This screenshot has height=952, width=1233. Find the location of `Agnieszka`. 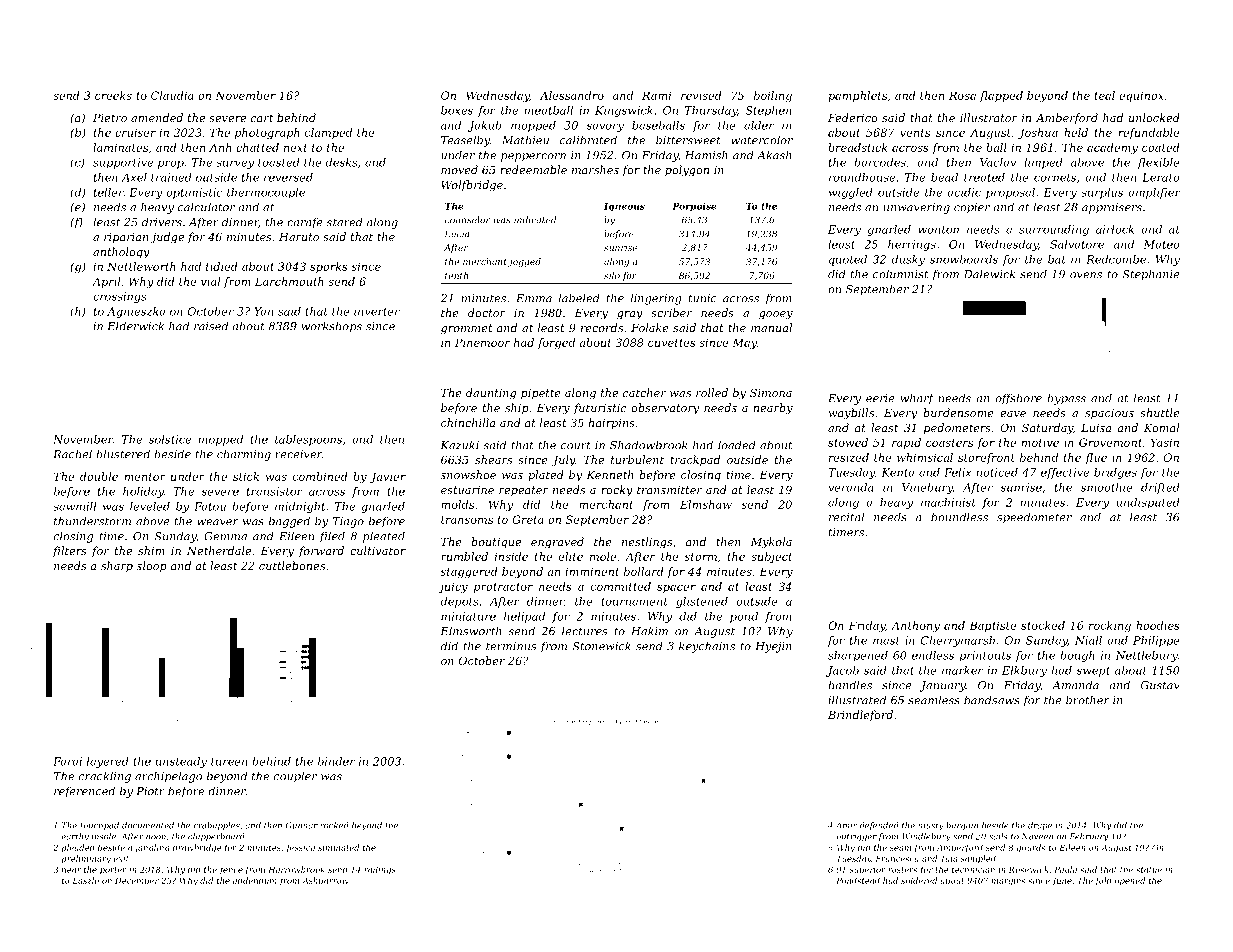

Agnieszka is located at coordinates (136, 312).
